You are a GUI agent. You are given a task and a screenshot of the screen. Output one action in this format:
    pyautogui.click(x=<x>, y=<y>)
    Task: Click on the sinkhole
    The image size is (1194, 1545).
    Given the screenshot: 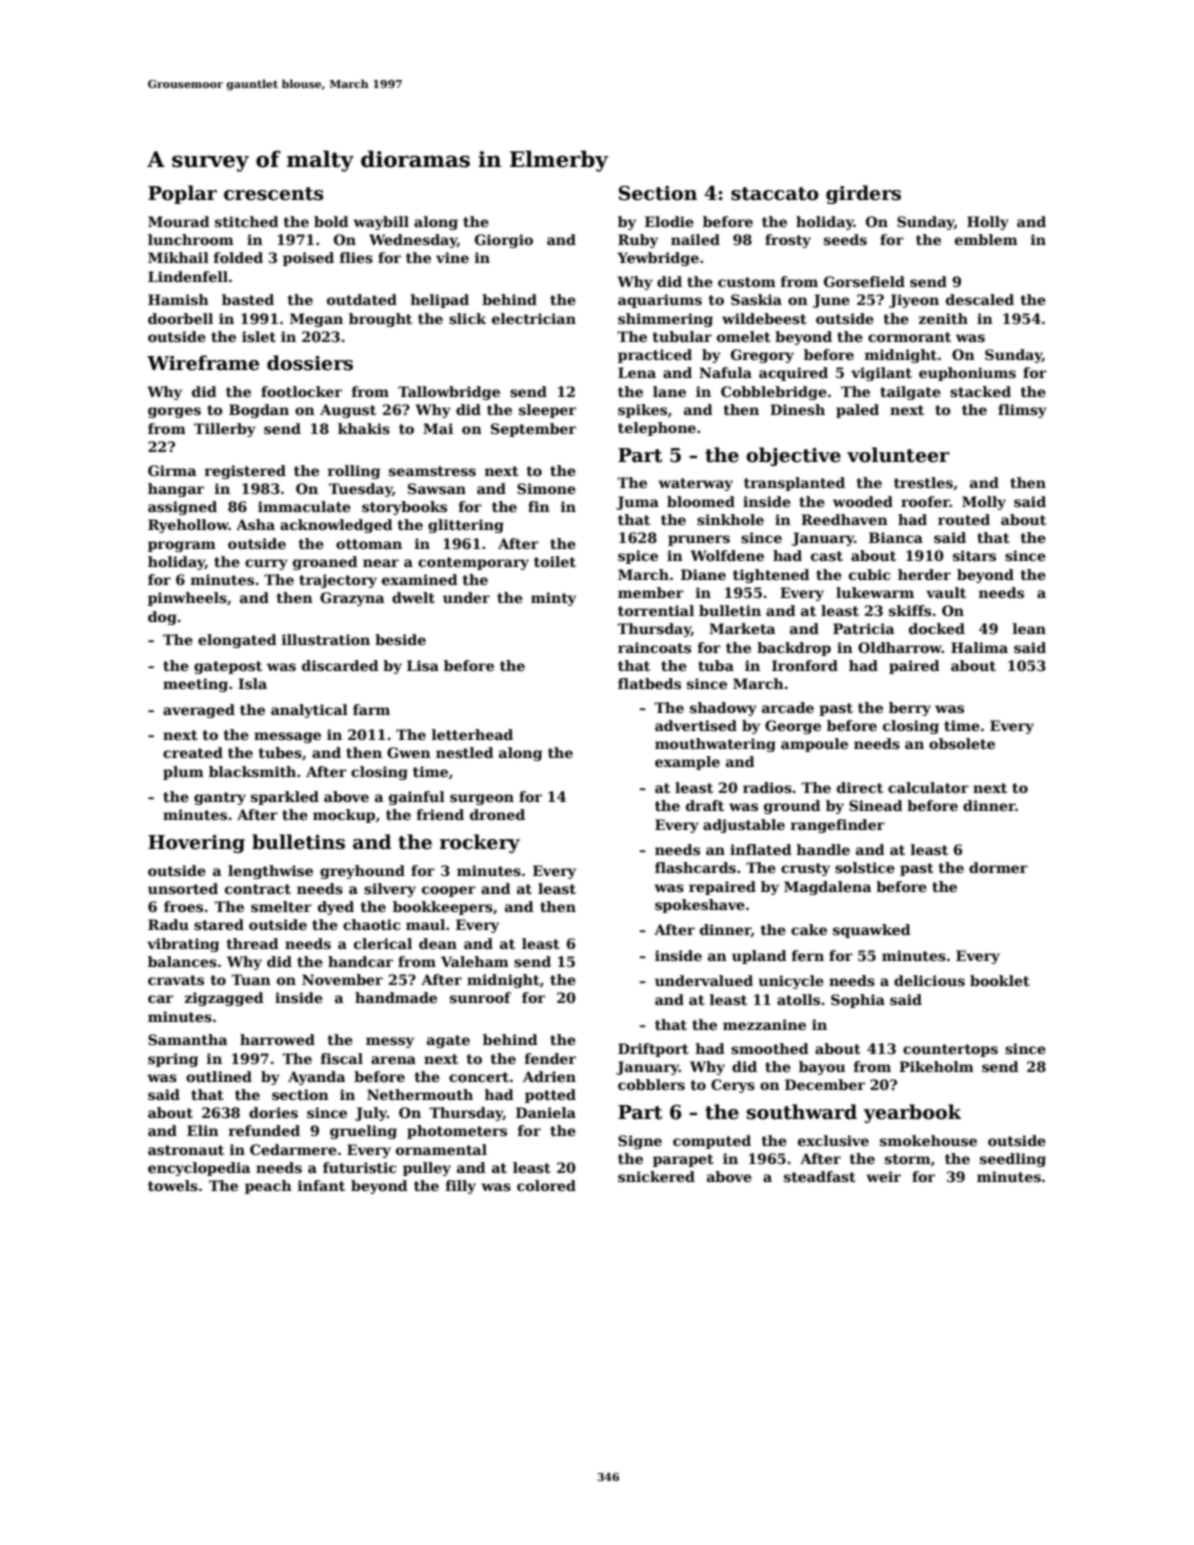 What is the action you would take?
    pyautogui.click(x=730, y=519)
